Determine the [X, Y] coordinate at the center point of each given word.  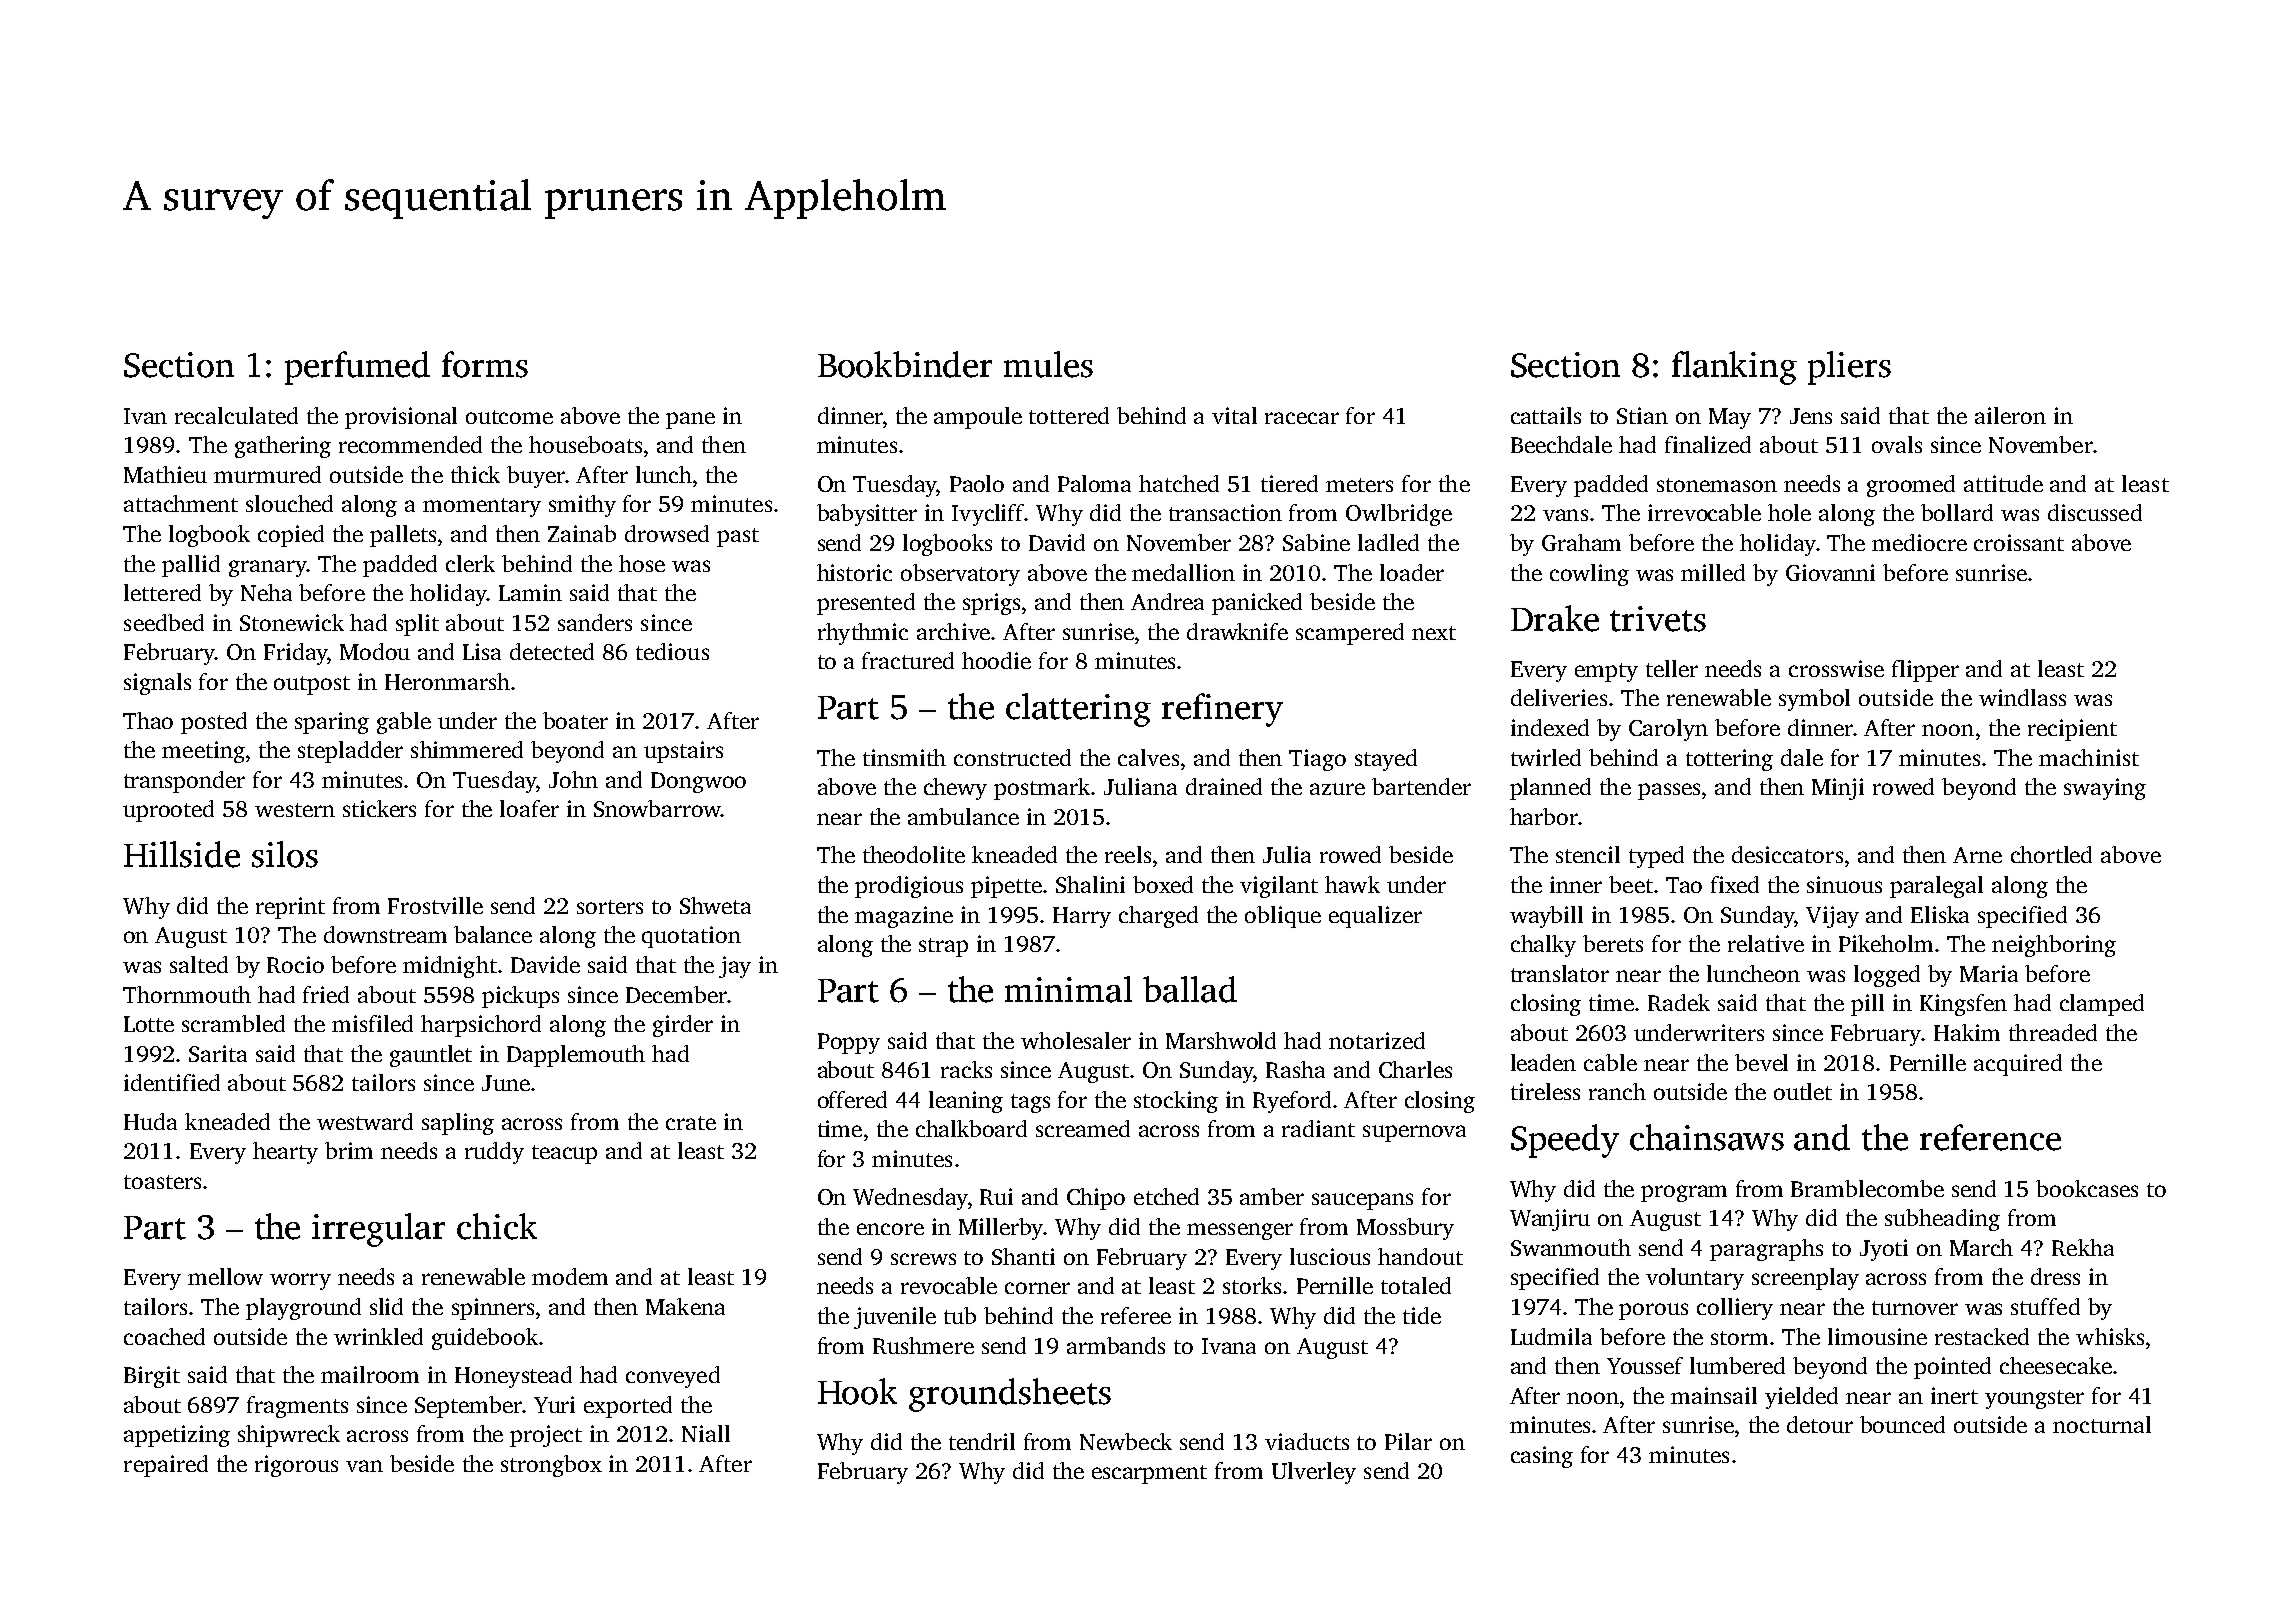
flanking [1734, 368]
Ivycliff [988, 515]
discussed [2095, 512]
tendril [982, 1441]
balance [493, 934]
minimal [1068, 989]
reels [1128, 854]
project [546, 1436]
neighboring [2054, 946]
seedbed [164, 622]
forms [485, 364]
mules [1048, 364]
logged [1887, 976]
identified [172, 1082]
